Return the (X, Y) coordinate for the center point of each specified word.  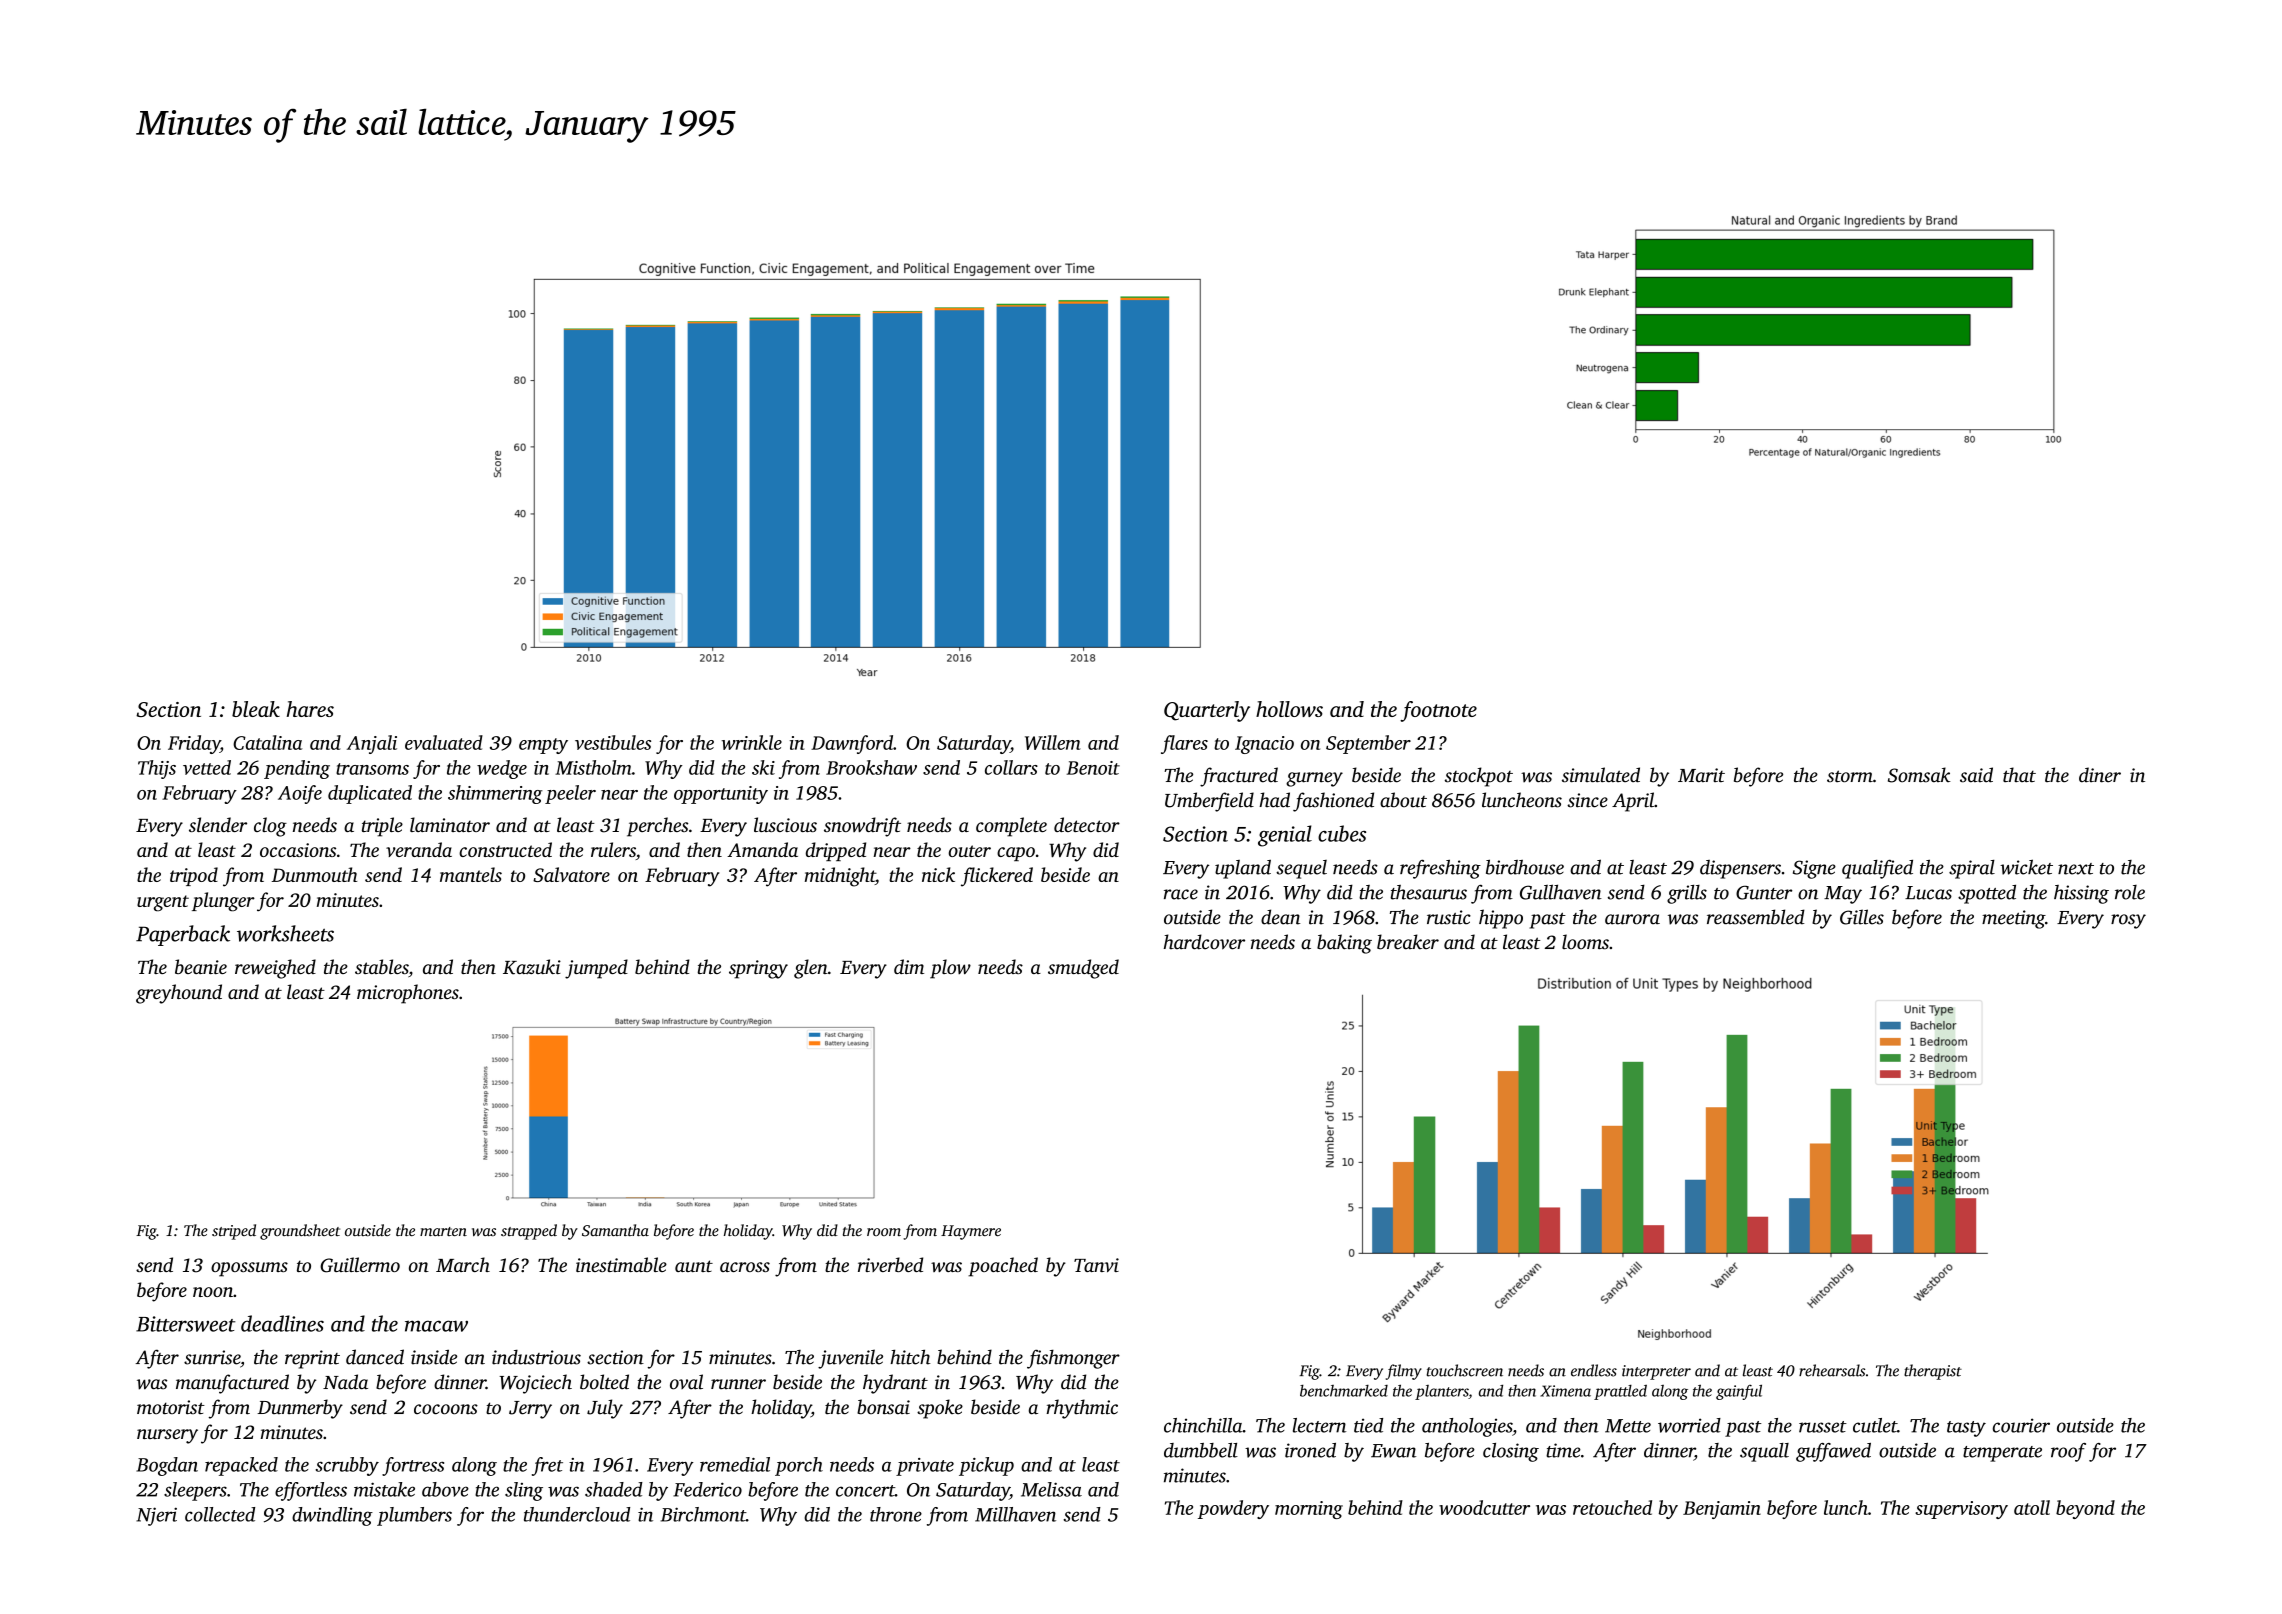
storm (1850, 776)
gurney (1314, 779)
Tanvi (1096, 1265)
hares (310, 709)
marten (443, 1231)
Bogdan (167, 1466)
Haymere (971, 1232)
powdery (1233, 1509)
